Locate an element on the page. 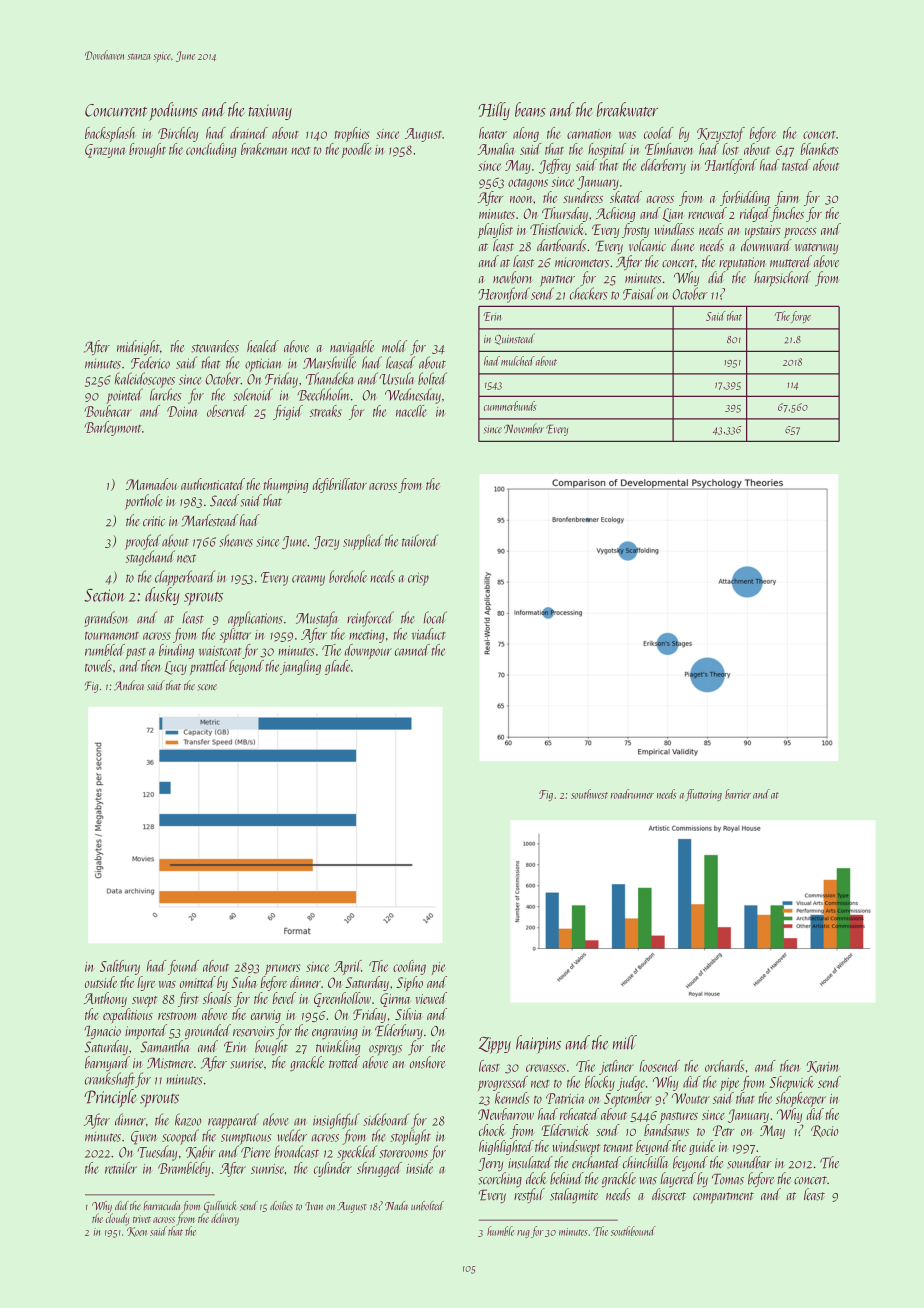 The height and width of the page is (1308, 924). cummerbunds is located at coordinates (510, 406).
